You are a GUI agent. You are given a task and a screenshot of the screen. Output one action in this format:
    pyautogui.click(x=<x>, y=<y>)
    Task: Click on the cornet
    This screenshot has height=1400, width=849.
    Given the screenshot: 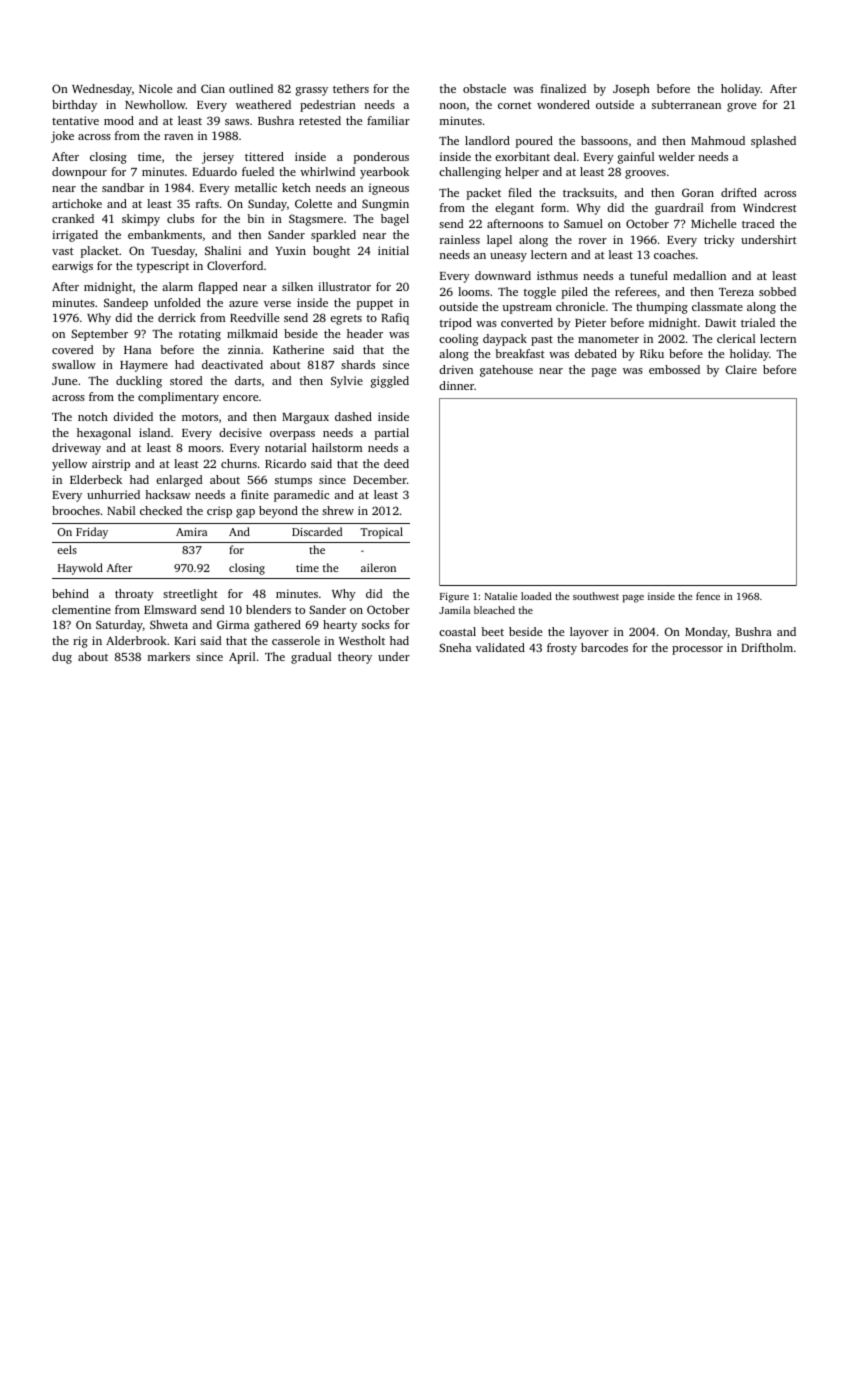 What is the action you would take?
    pyautogui.click(x=515, y=105)
